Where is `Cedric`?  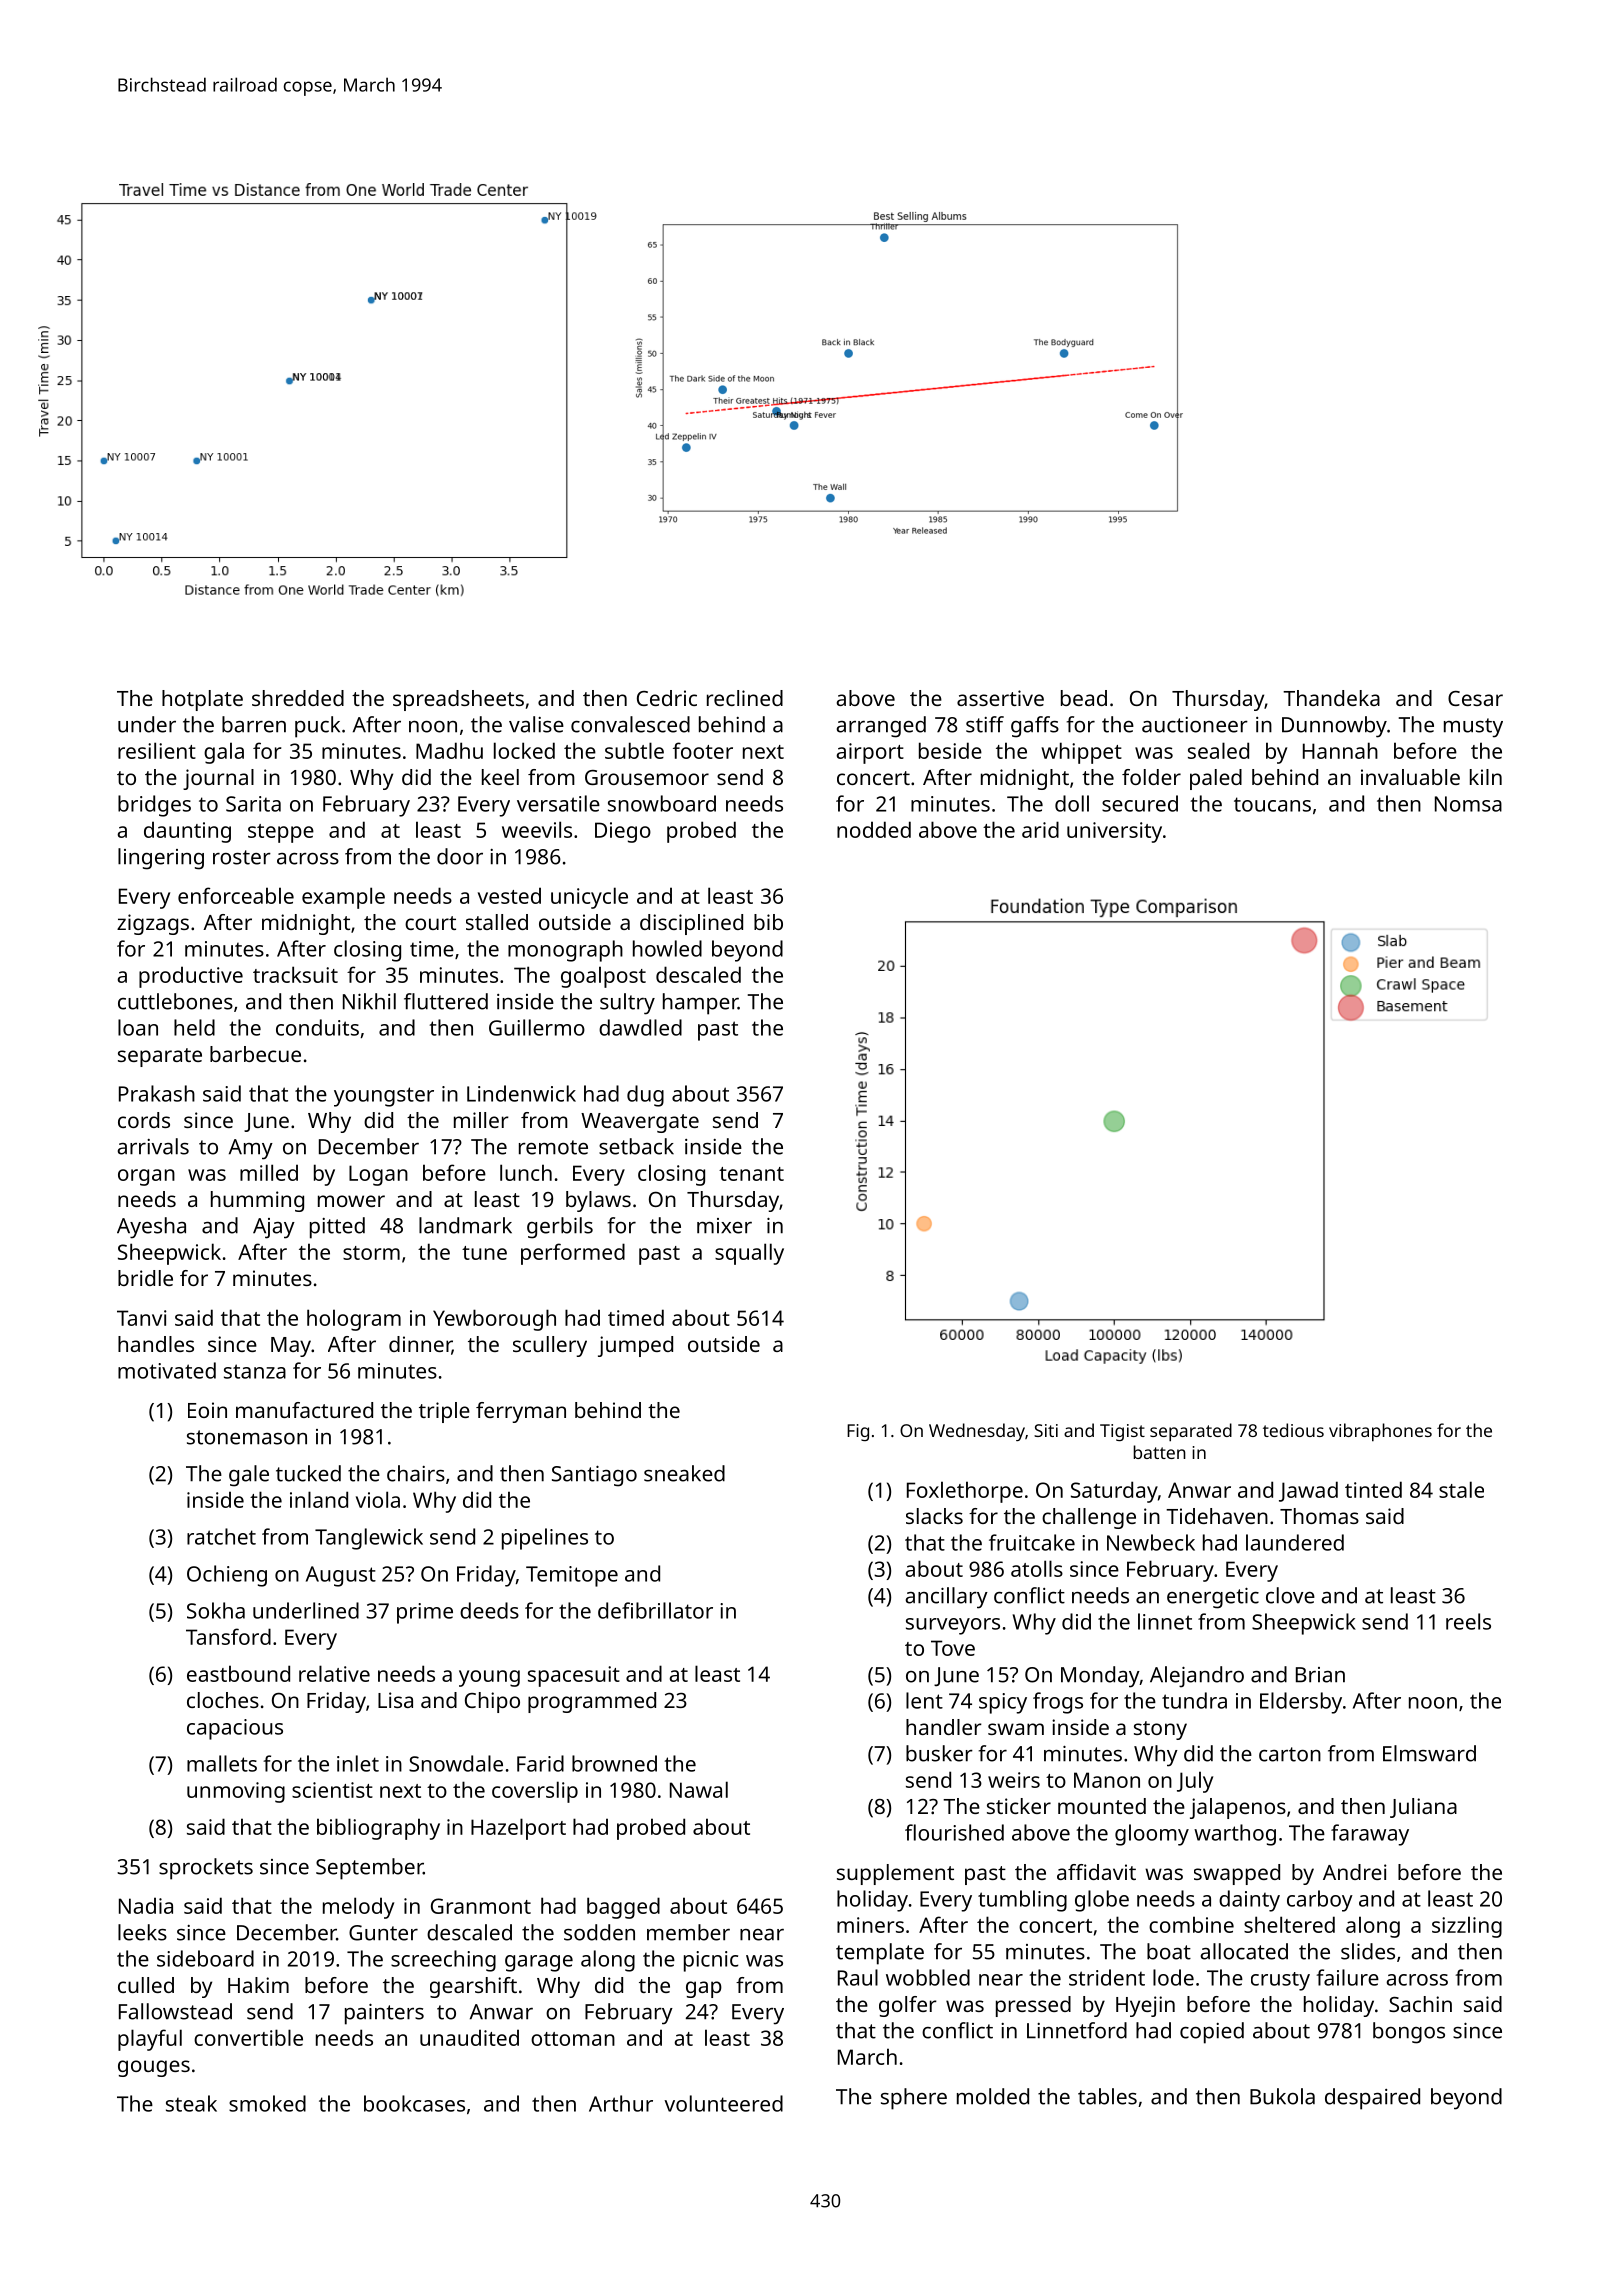 Cedric is located at coordinates (667, 698).
